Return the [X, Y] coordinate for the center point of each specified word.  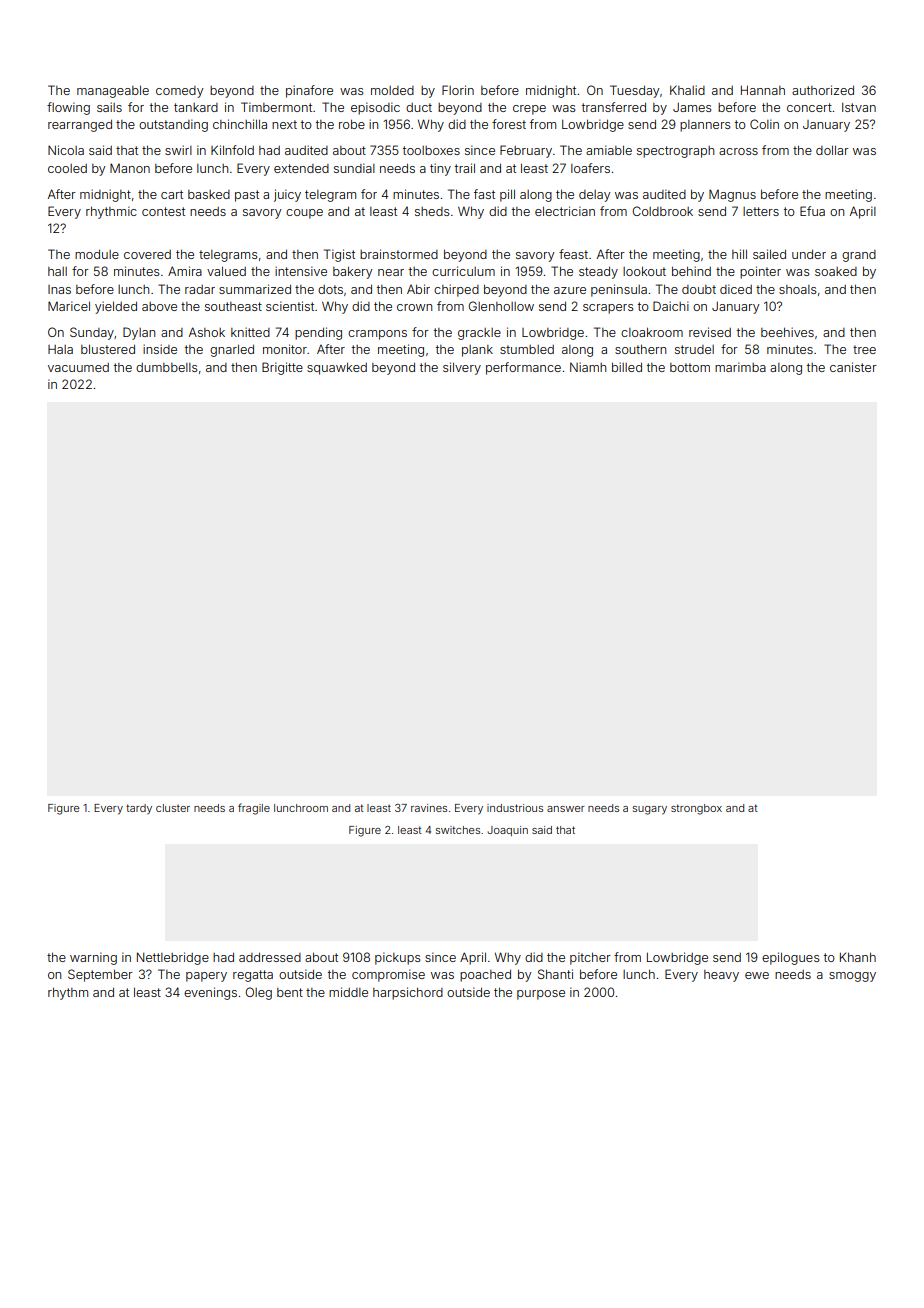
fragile [254, 809]
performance [523, 368]
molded [392, 90]
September [100, 975]
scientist [290, 306]
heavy [721, 976]
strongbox [696, 809]
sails [109, 107]
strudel [694, 349]
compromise [388, 975]
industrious [515, 808]
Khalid [687, 90]
